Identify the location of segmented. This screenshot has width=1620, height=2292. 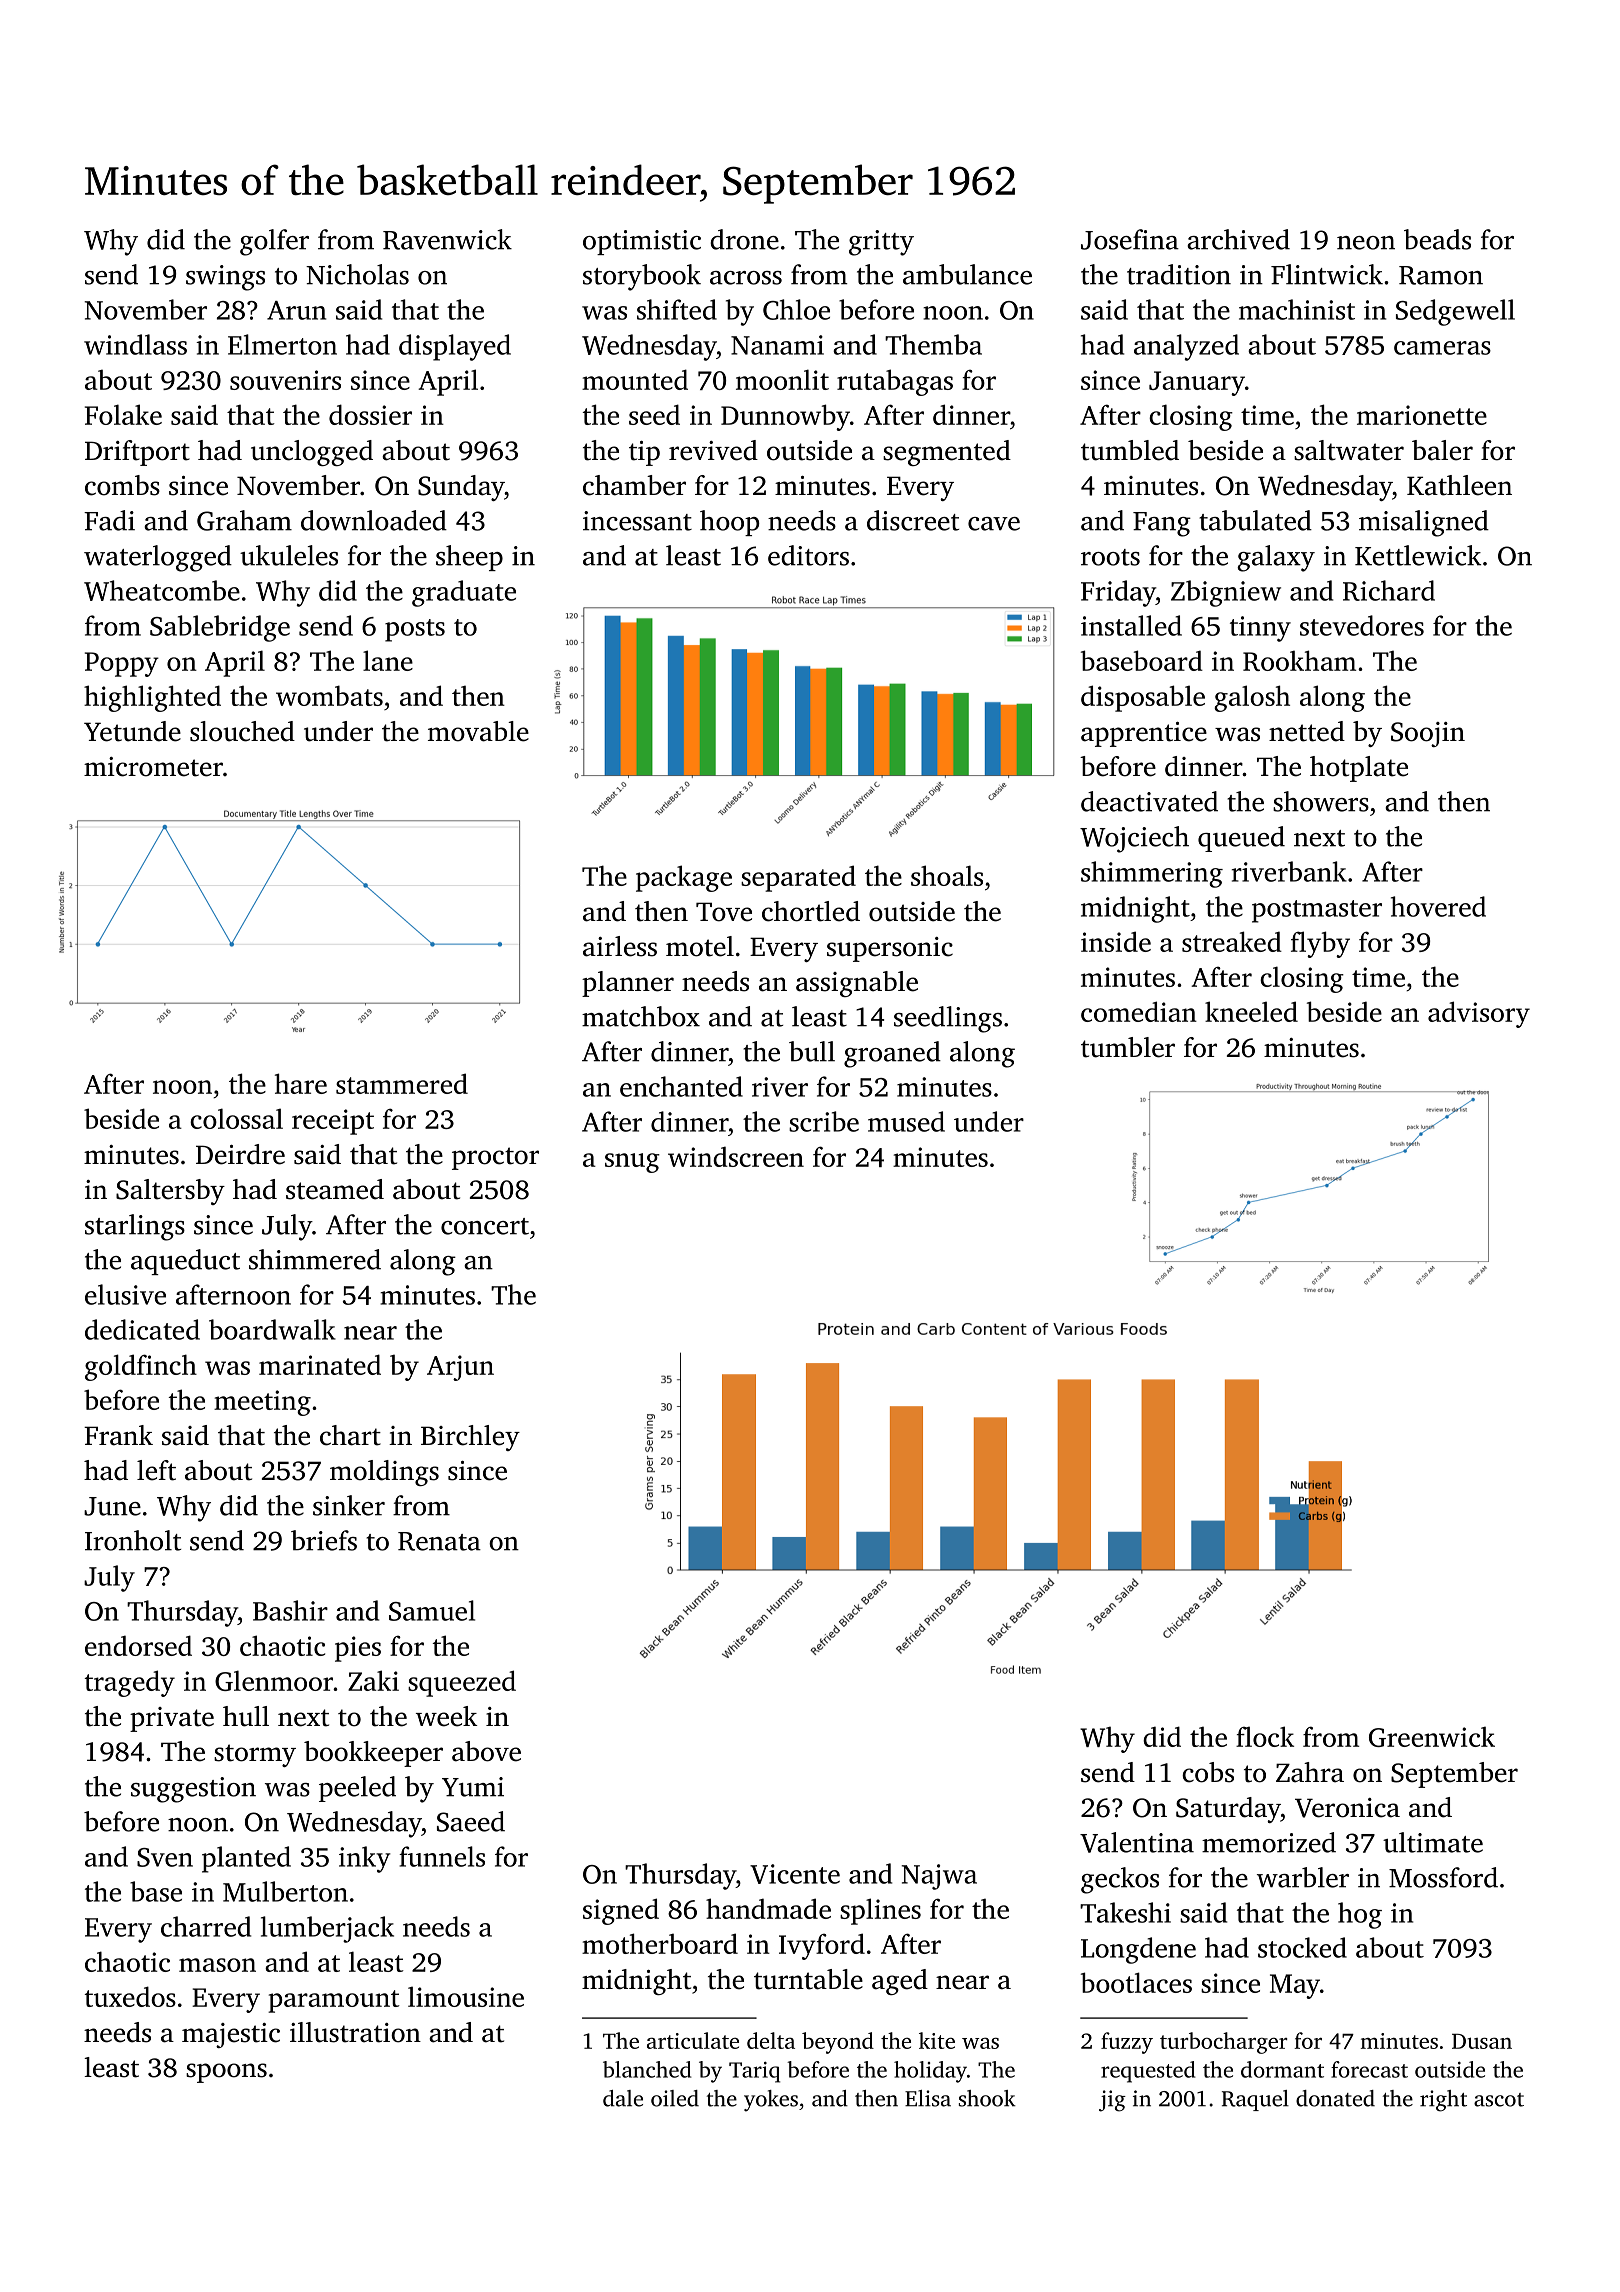
(947, 453).
